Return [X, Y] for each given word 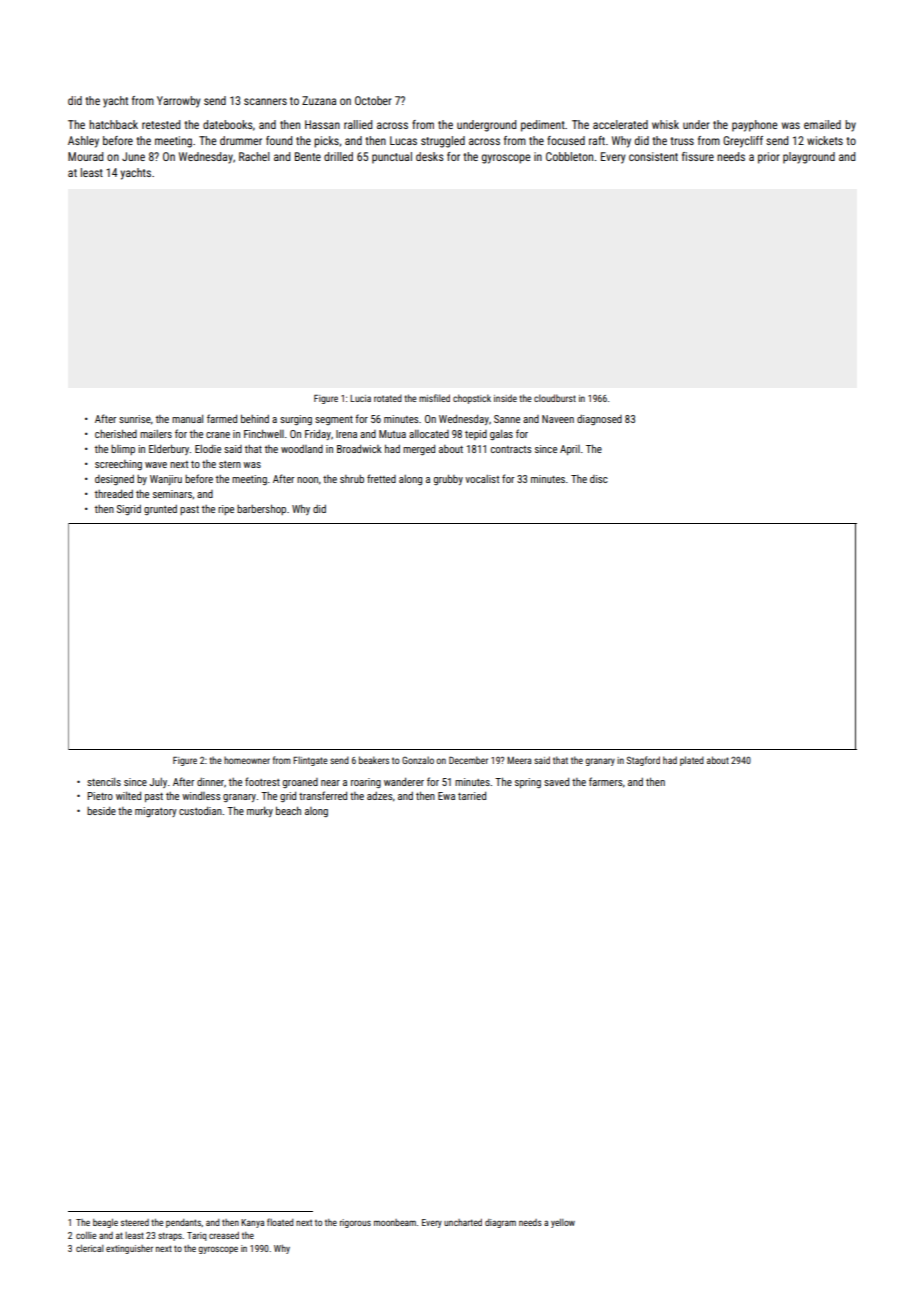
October [373, 100]
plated [692, 761]
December [468, 760]
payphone [754, 126]
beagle [105, 1223]
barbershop [261, 509]
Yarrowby [179, 102]
